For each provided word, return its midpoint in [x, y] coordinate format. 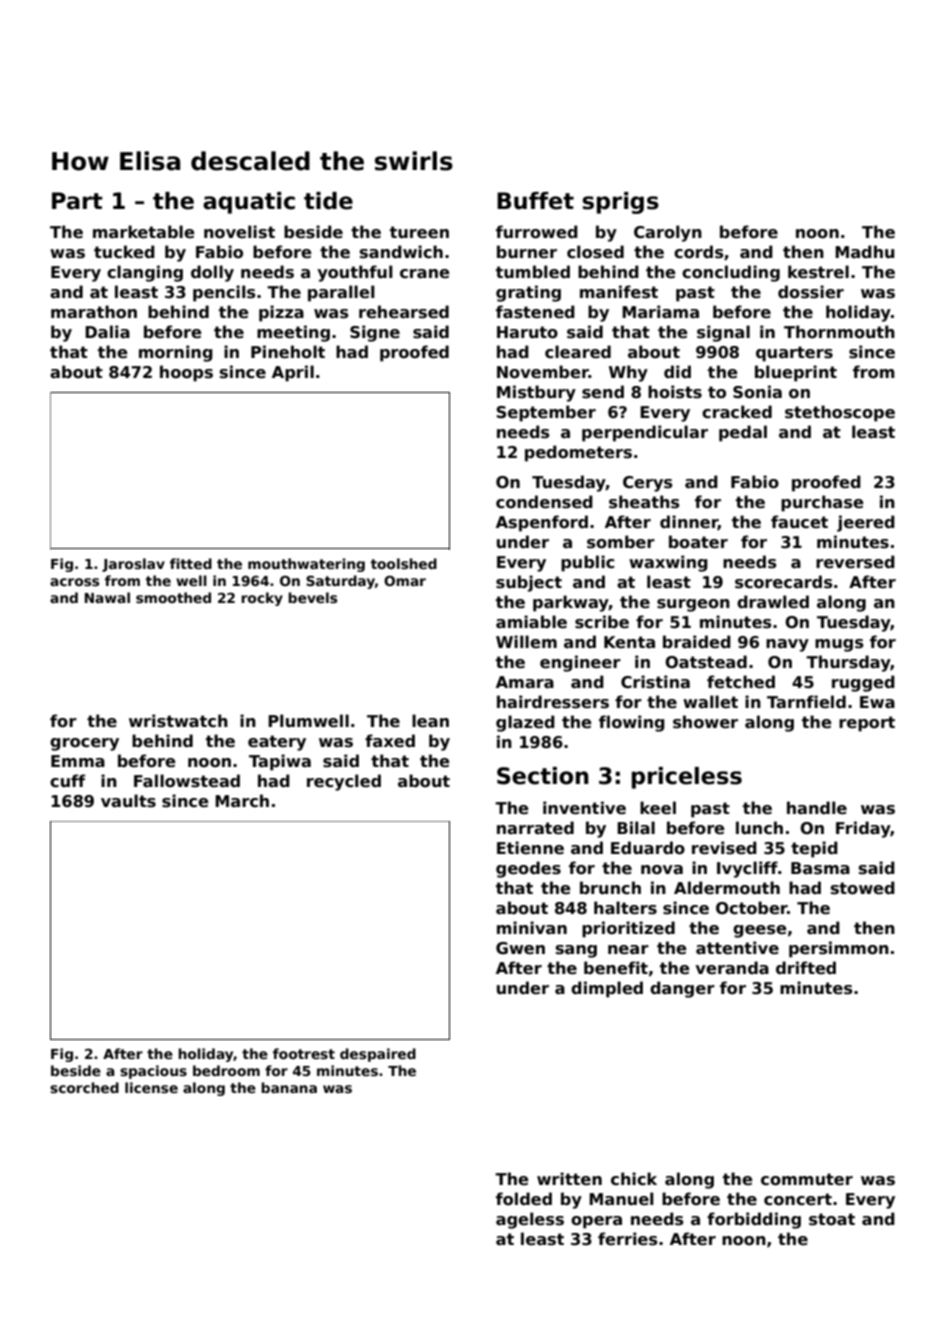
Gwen [520, 948]
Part [77, 201]
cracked [737, 412]
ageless [530, 1220]
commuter [807, 1179]
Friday [863, 829]
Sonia [757, 392]
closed [595, 252]
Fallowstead [187, 781]
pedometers [578, 453]
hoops [186, 373]
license [151, 1087]
